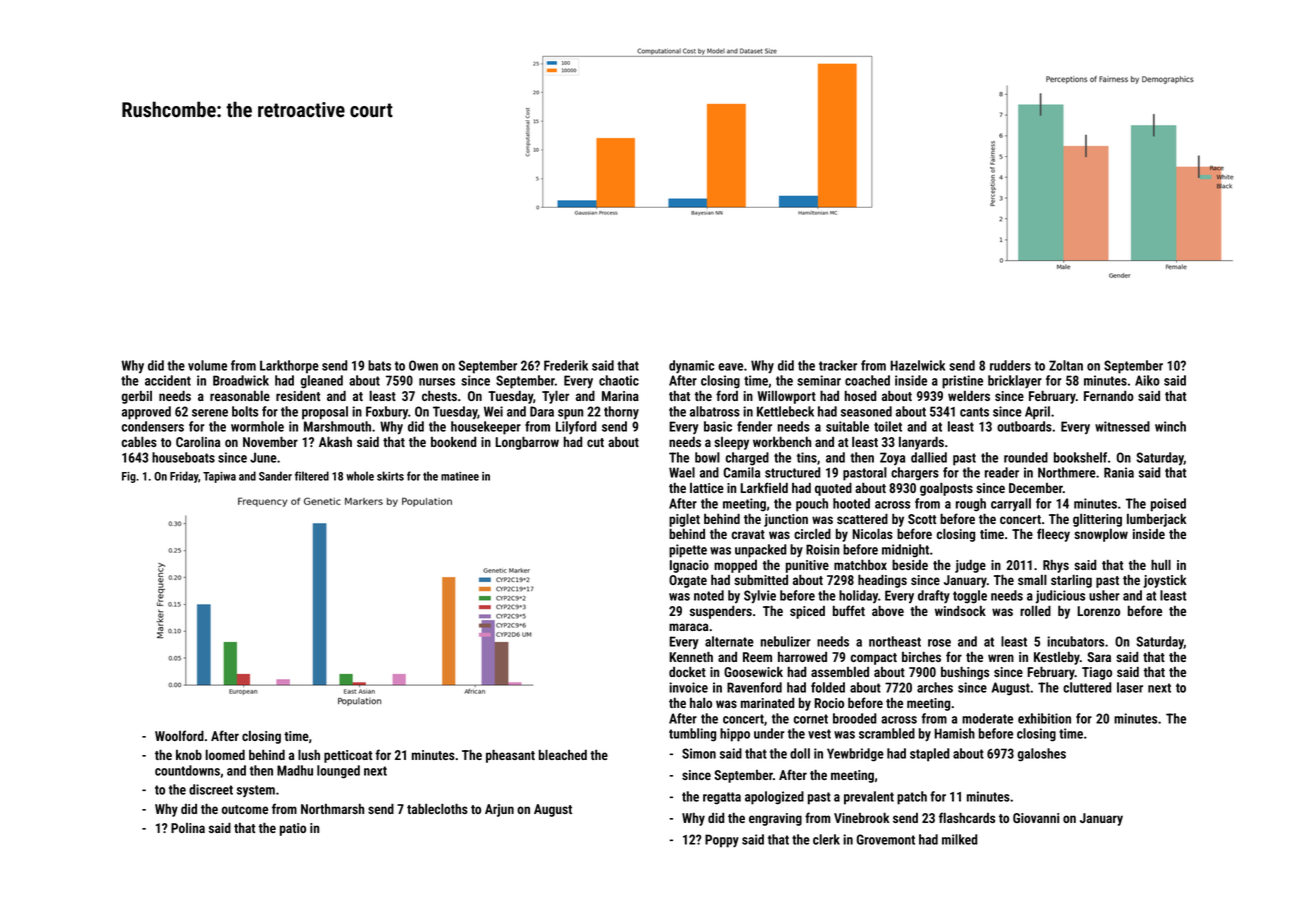 The width and height of the image is (1308, 924). Describe the element at coordinates (960, 839) in the image. I see `milked` at that location.
